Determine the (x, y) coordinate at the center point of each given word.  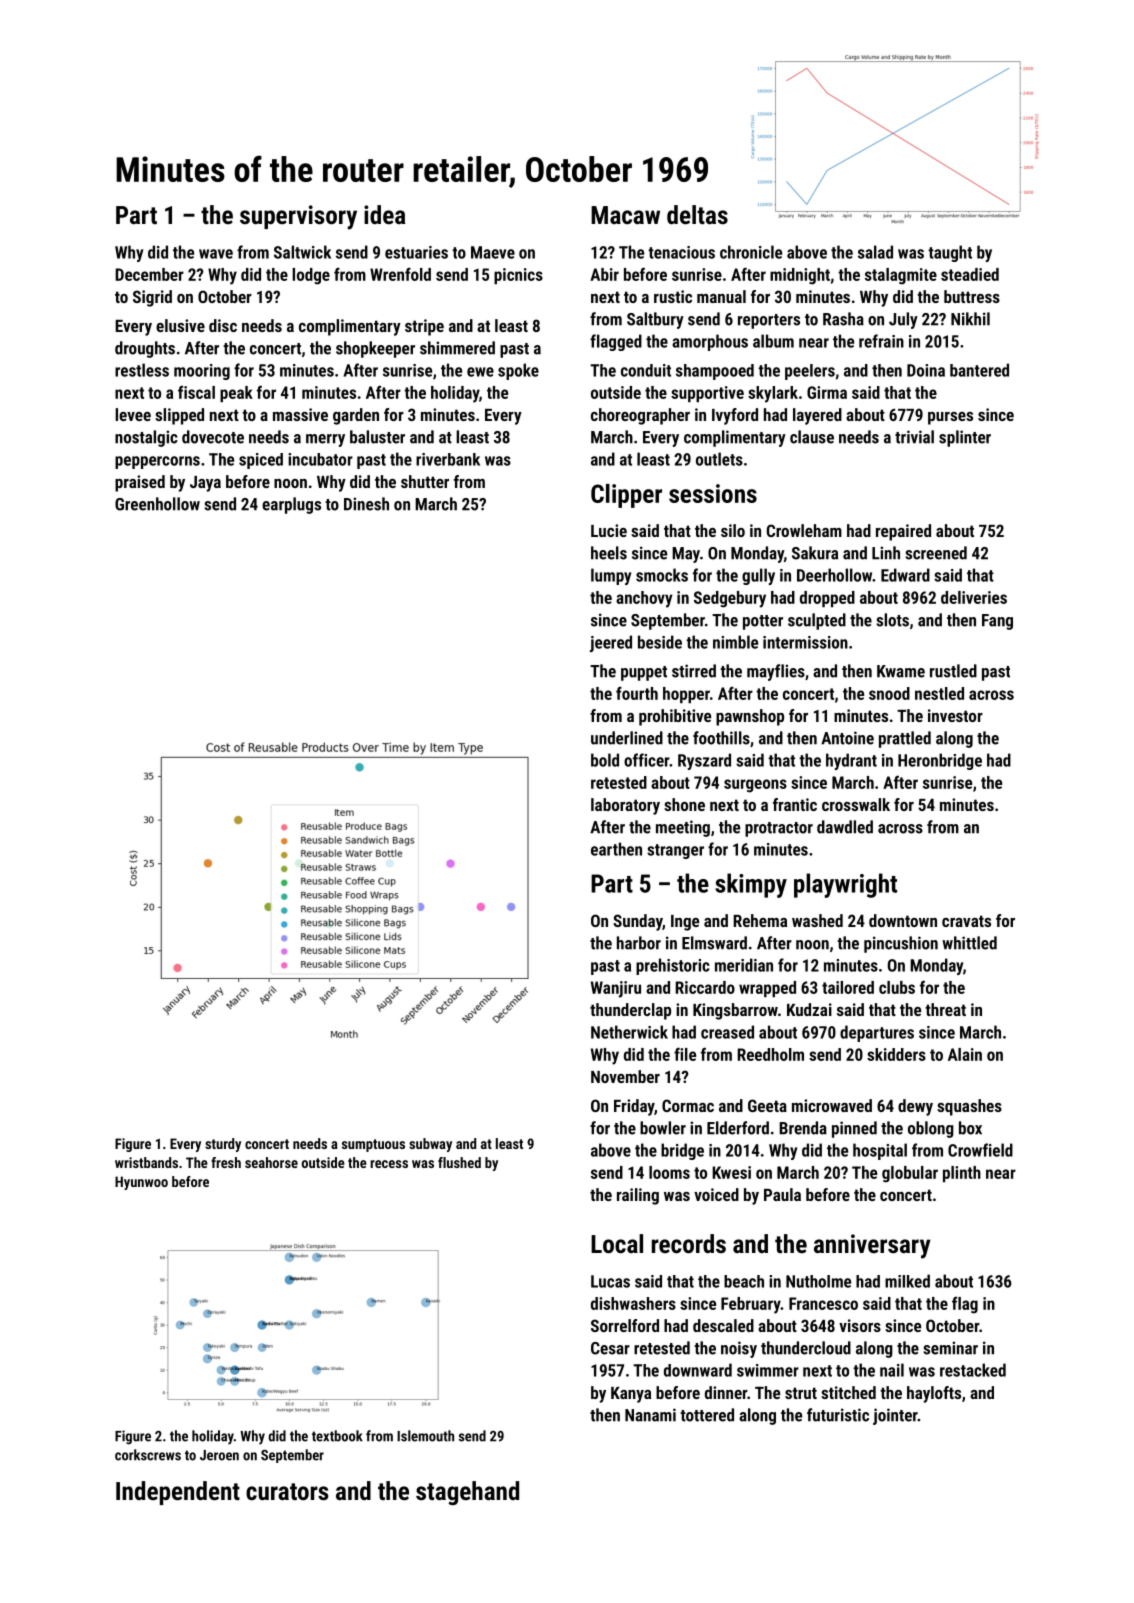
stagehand (467, 1493)
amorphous (710, 342)
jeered (611, 643)
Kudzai (809, 1009)
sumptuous (373, 1145)
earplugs (291, 505)
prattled (905, 739)
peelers (810, 372)
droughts (145, 349)
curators (287, 1491)
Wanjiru (616, 989)
